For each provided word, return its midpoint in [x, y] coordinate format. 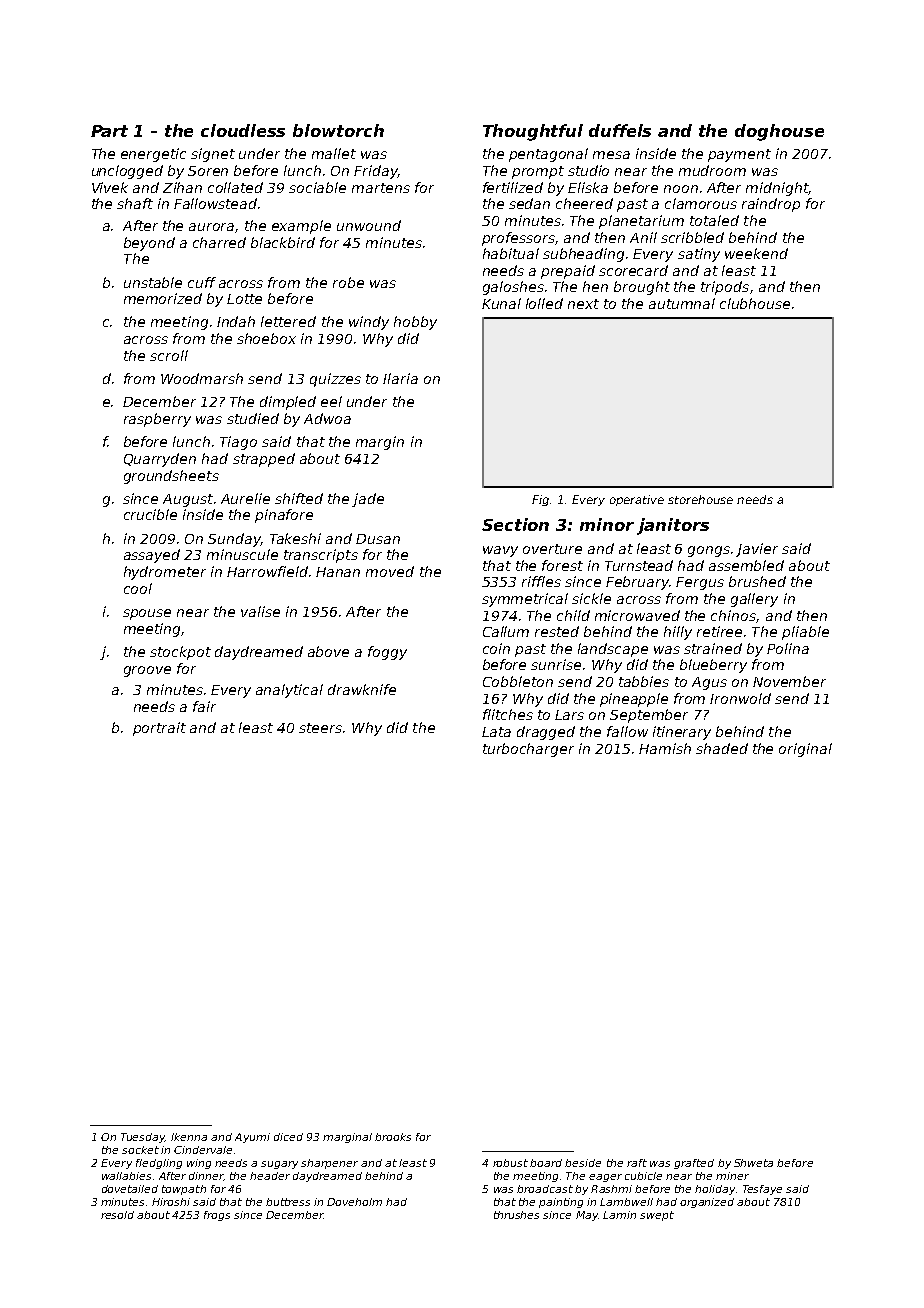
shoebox [266, 338]
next [583, 304]
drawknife [362, 689]
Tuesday [143, 1138]
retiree [719, 631]
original [805, 750]
